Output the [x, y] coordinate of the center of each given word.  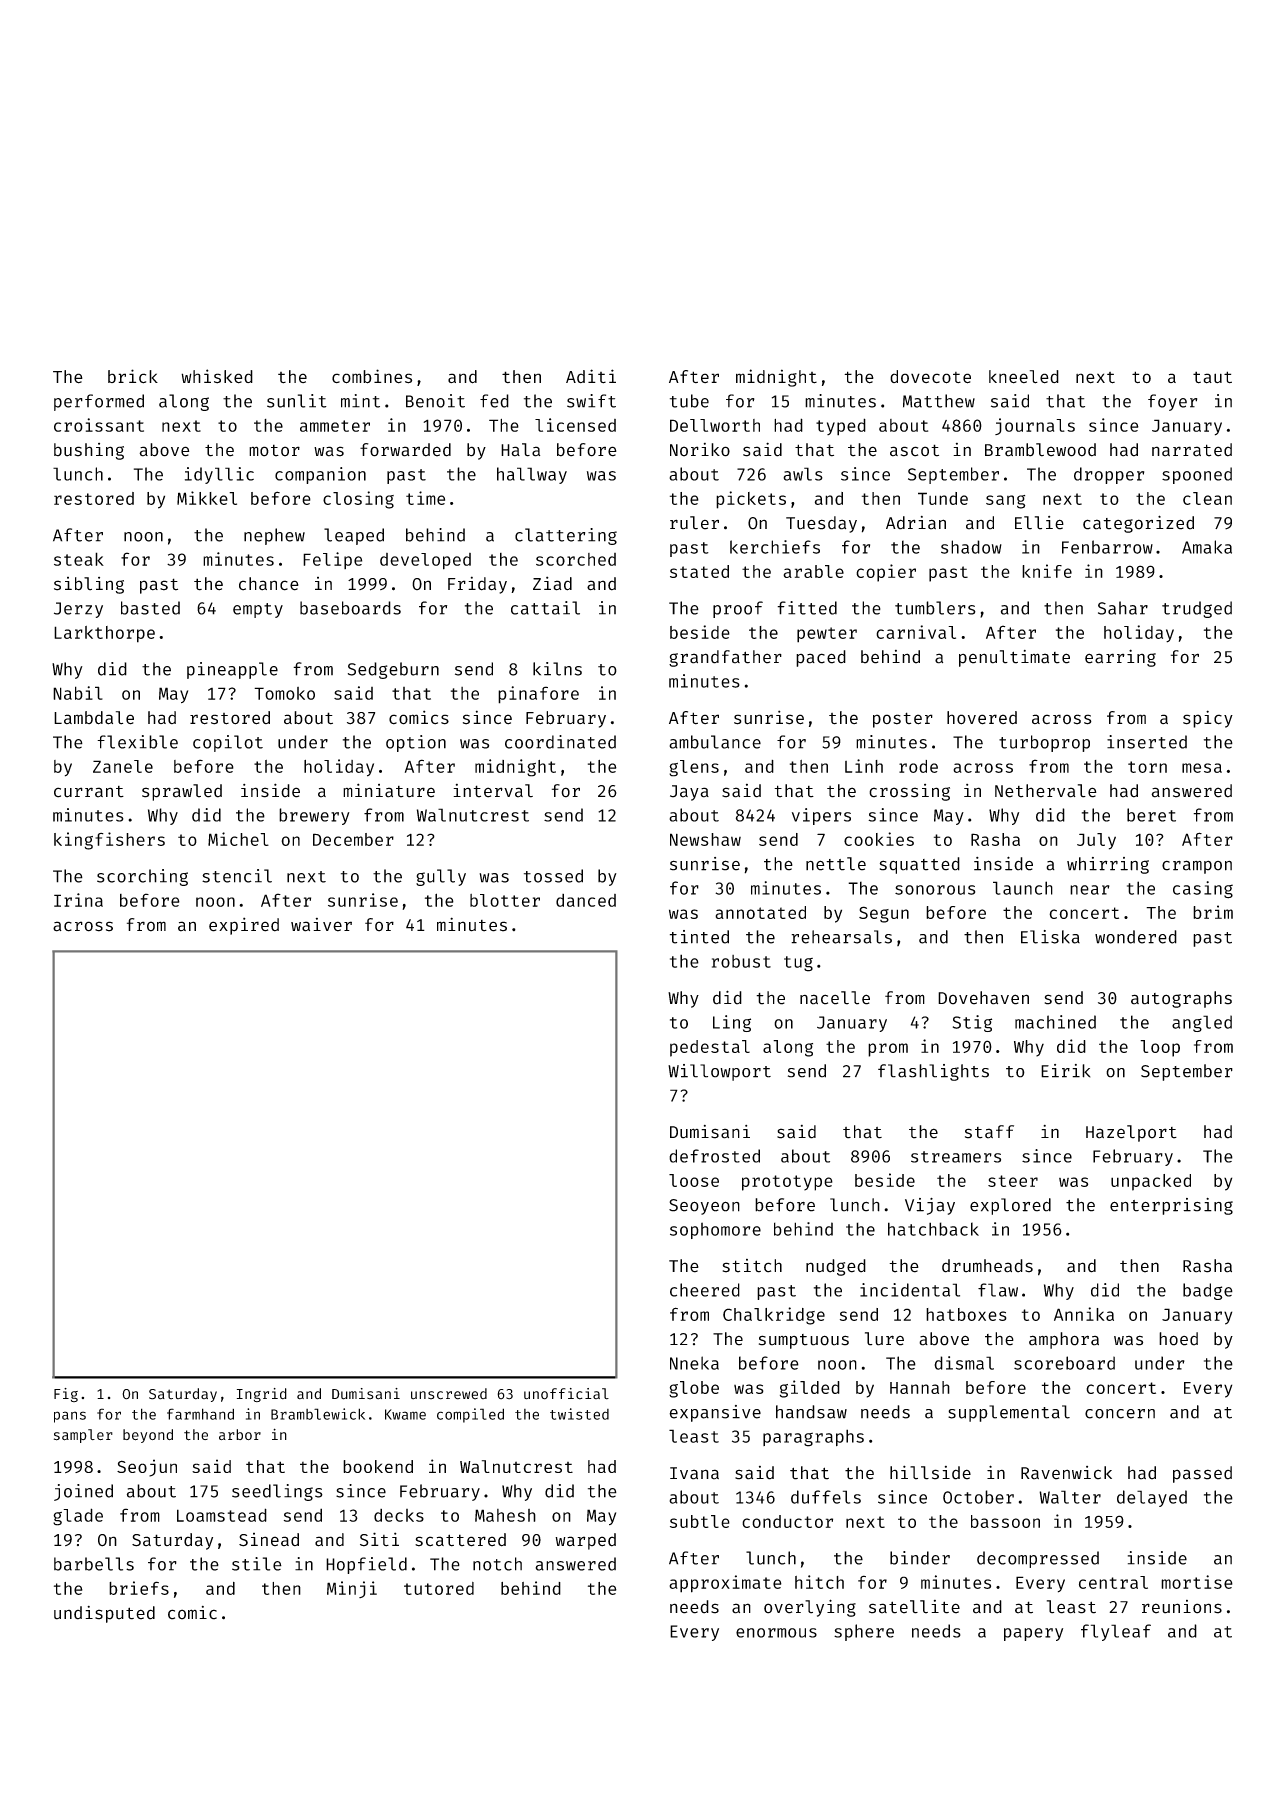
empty [258, 610]
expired [244, 926]
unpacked [1151, 1182]
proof [738, 609]
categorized [1138, 524]
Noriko [700, 450]
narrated [1192, 450]
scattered [460, 1540]
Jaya [689, 793]
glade [78, 1517]
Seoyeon [704, 1207]
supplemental [1009, 1413]
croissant [99, 425]
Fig [66, 1395]
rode [918, 766]
